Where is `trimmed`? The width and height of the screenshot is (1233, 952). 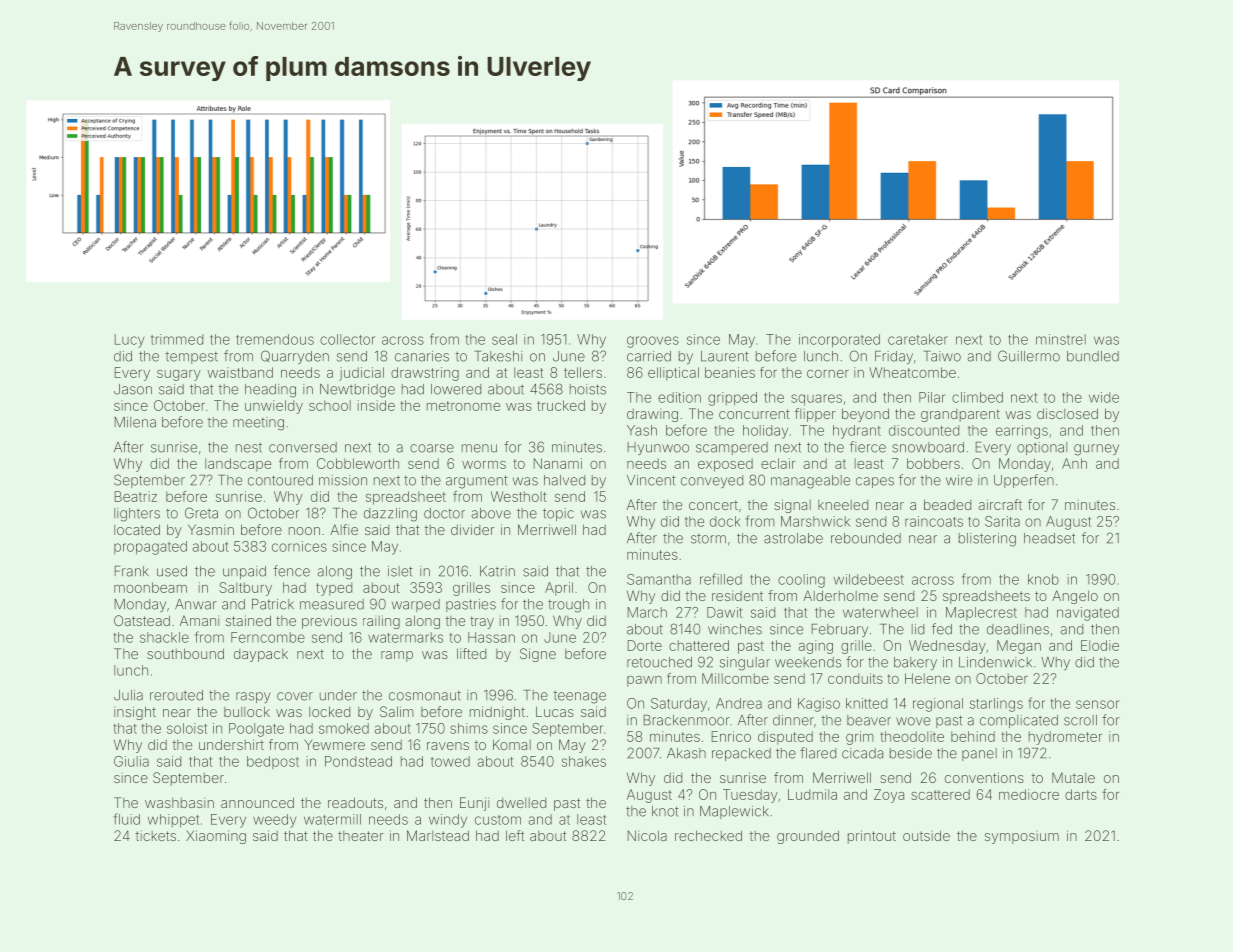 trimmed is located at coordinates (177, 339).
